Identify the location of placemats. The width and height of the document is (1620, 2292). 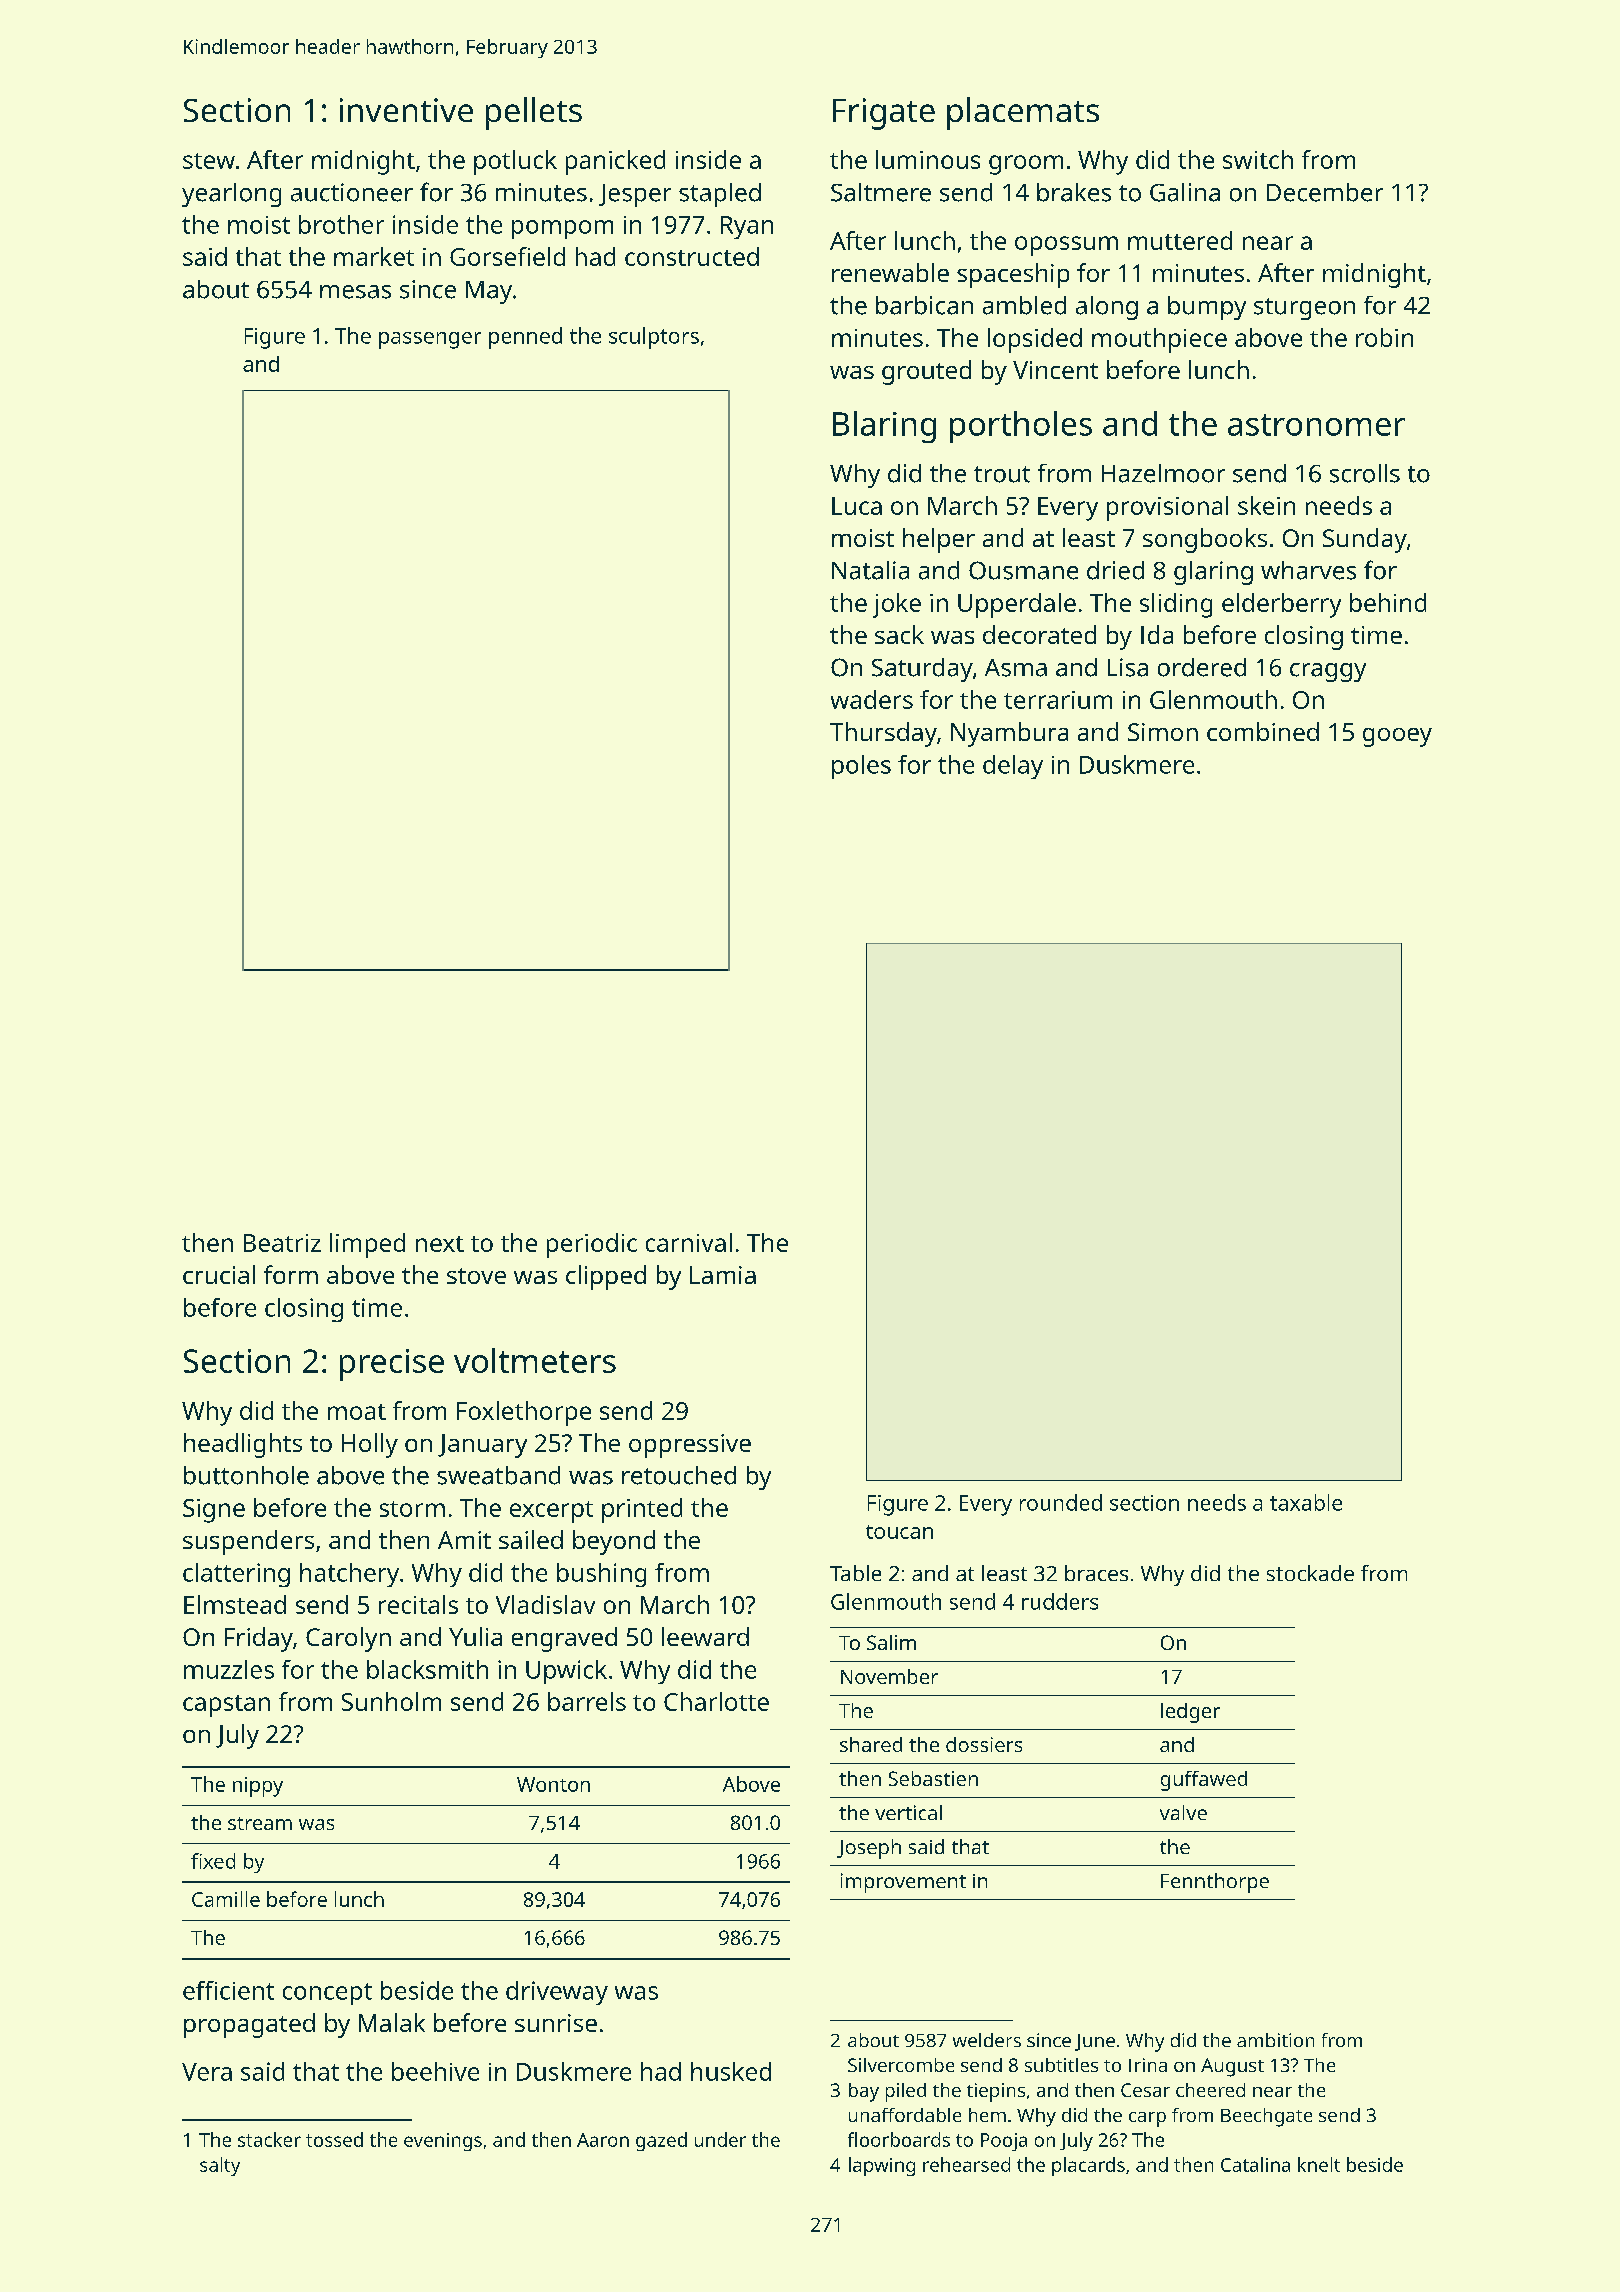
(1023, 113).
